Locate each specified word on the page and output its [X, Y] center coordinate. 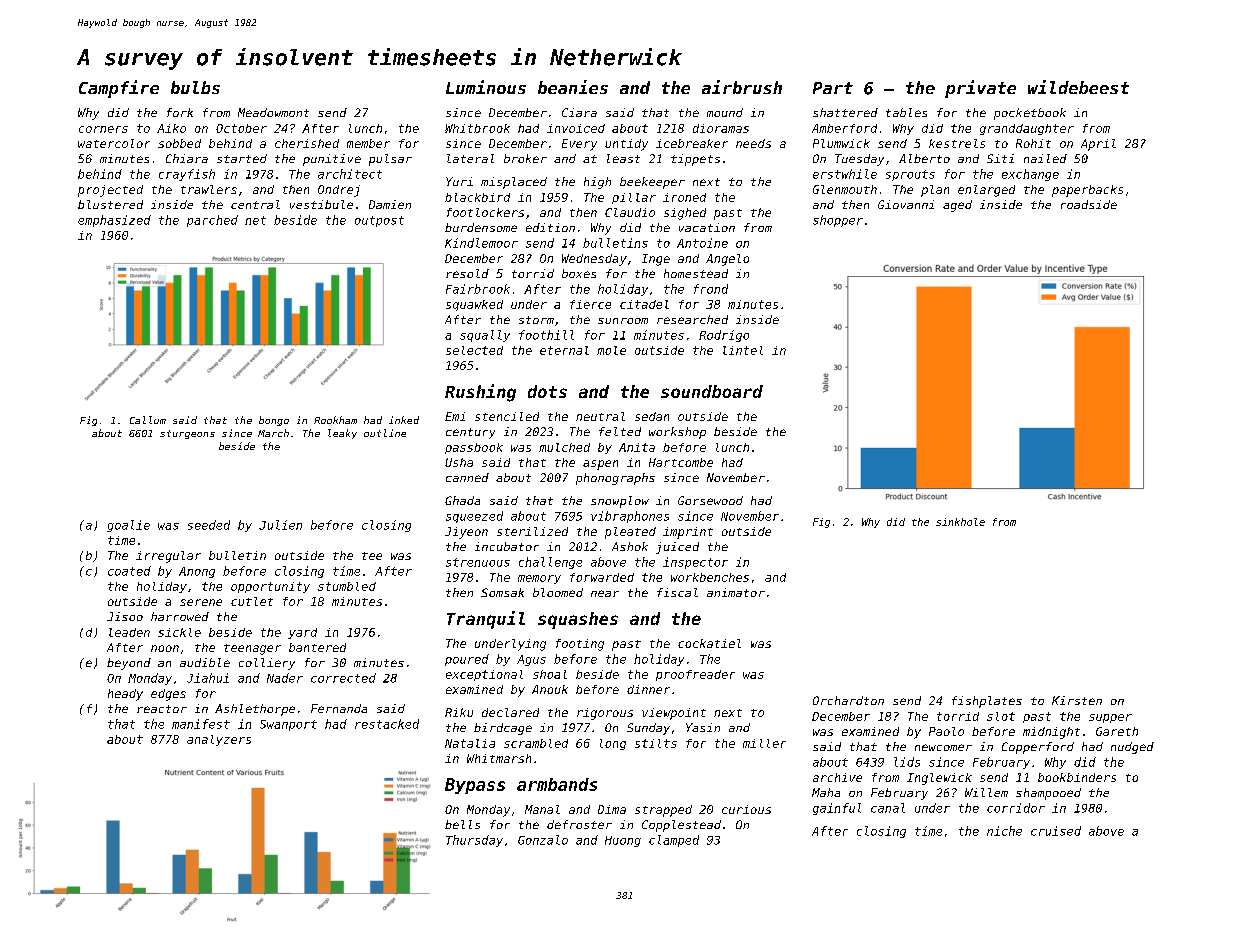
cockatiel [709, 643]
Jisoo [125, 616]
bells [462, 824]
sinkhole [960, 522]
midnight [1051, 733]
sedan [652, 416]
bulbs [195, 87]
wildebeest [1078, 87]
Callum [148, 420]
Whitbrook [477, 128]
